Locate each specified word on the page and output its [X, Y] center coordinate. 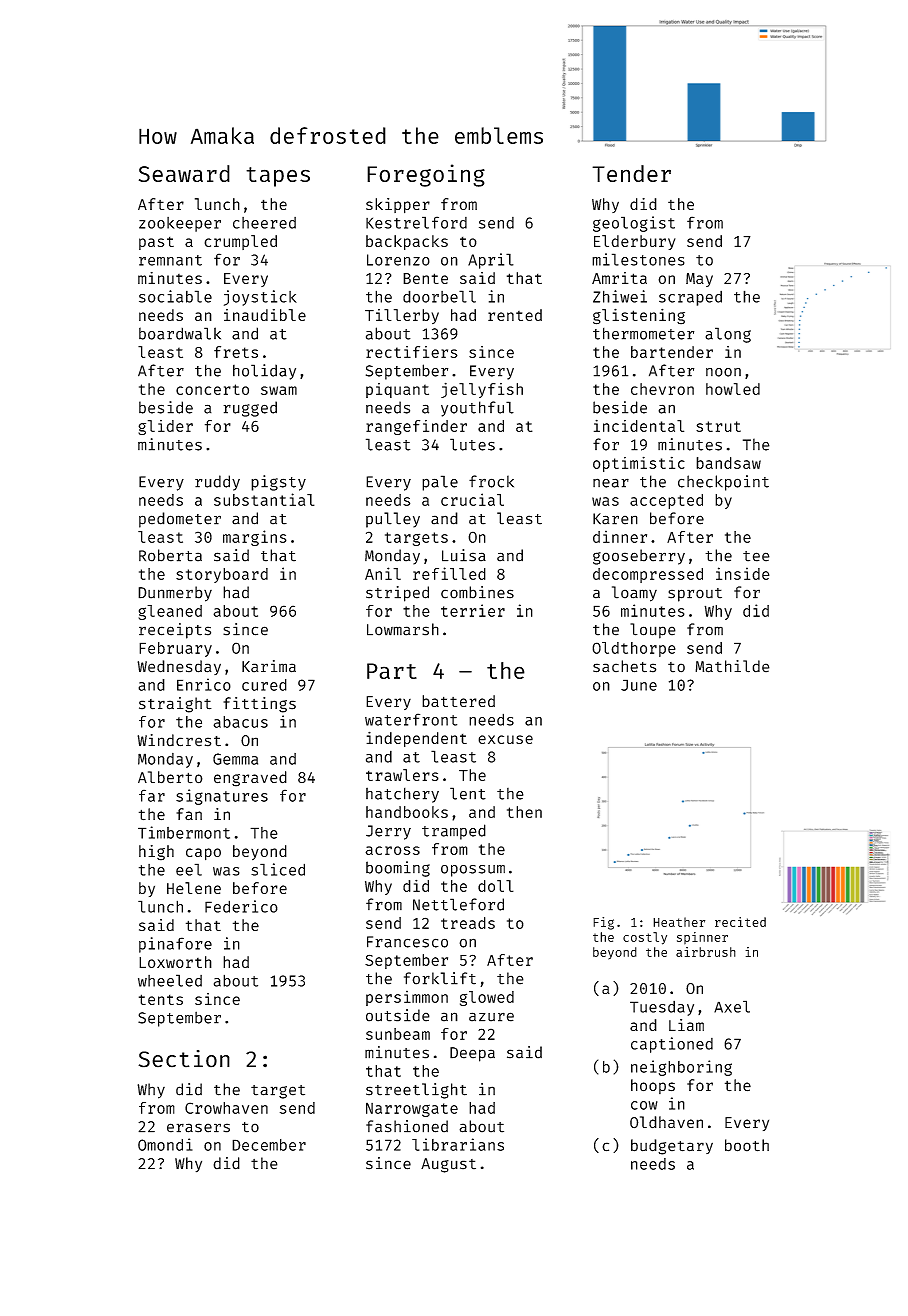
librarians [458, 1144]
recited [740, 922]
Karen [615, 519]
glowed [487, 998]
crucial [472, 499]
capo [203, 854]
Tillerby [402, 316]
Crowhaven [226, 1108]
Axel [732, 1006]
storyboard [222, 575]
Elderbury [635, 242]
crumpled [240, 242]
